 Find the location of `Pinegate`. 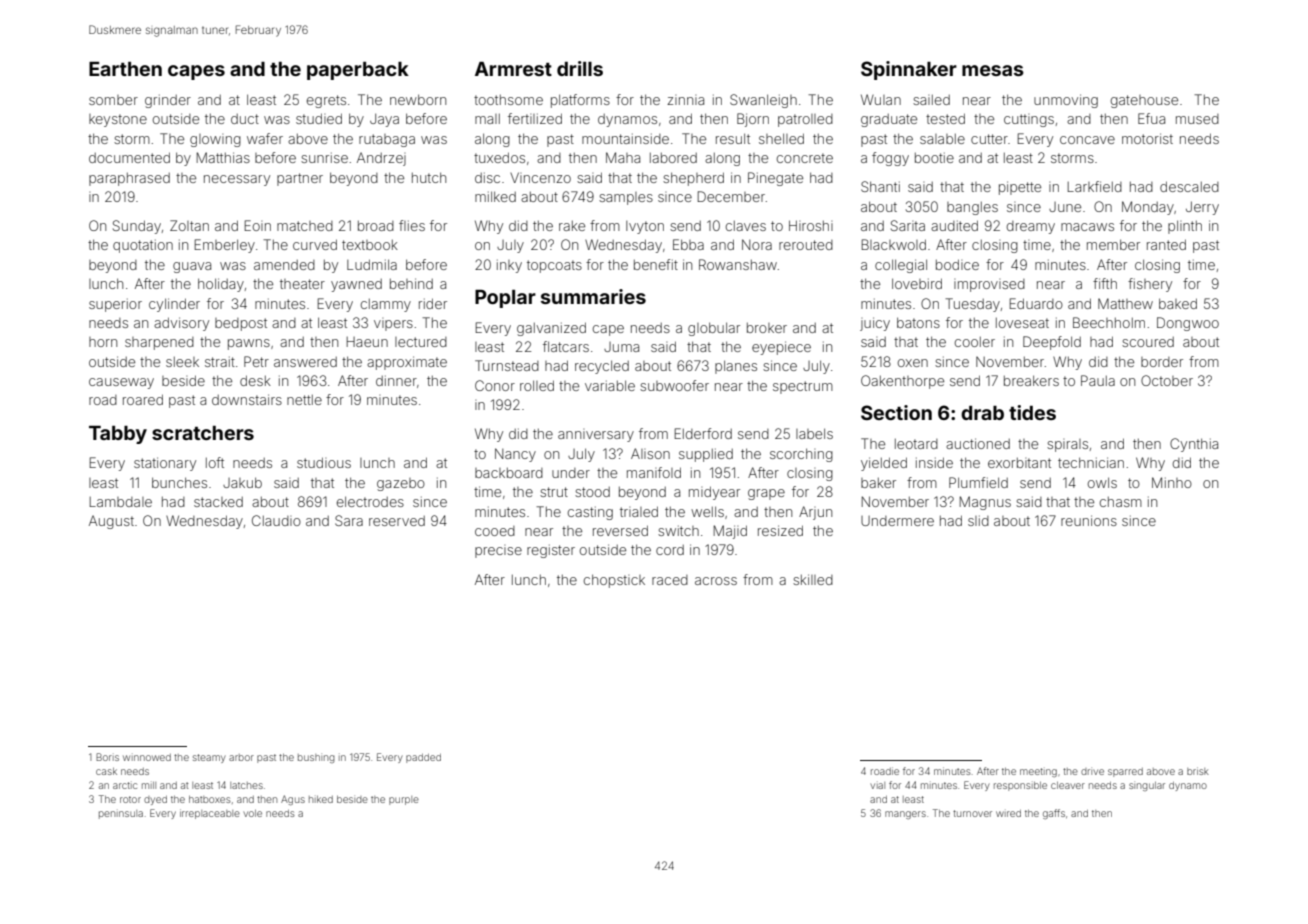

Pinegate is located at coordinates (775, 179).
